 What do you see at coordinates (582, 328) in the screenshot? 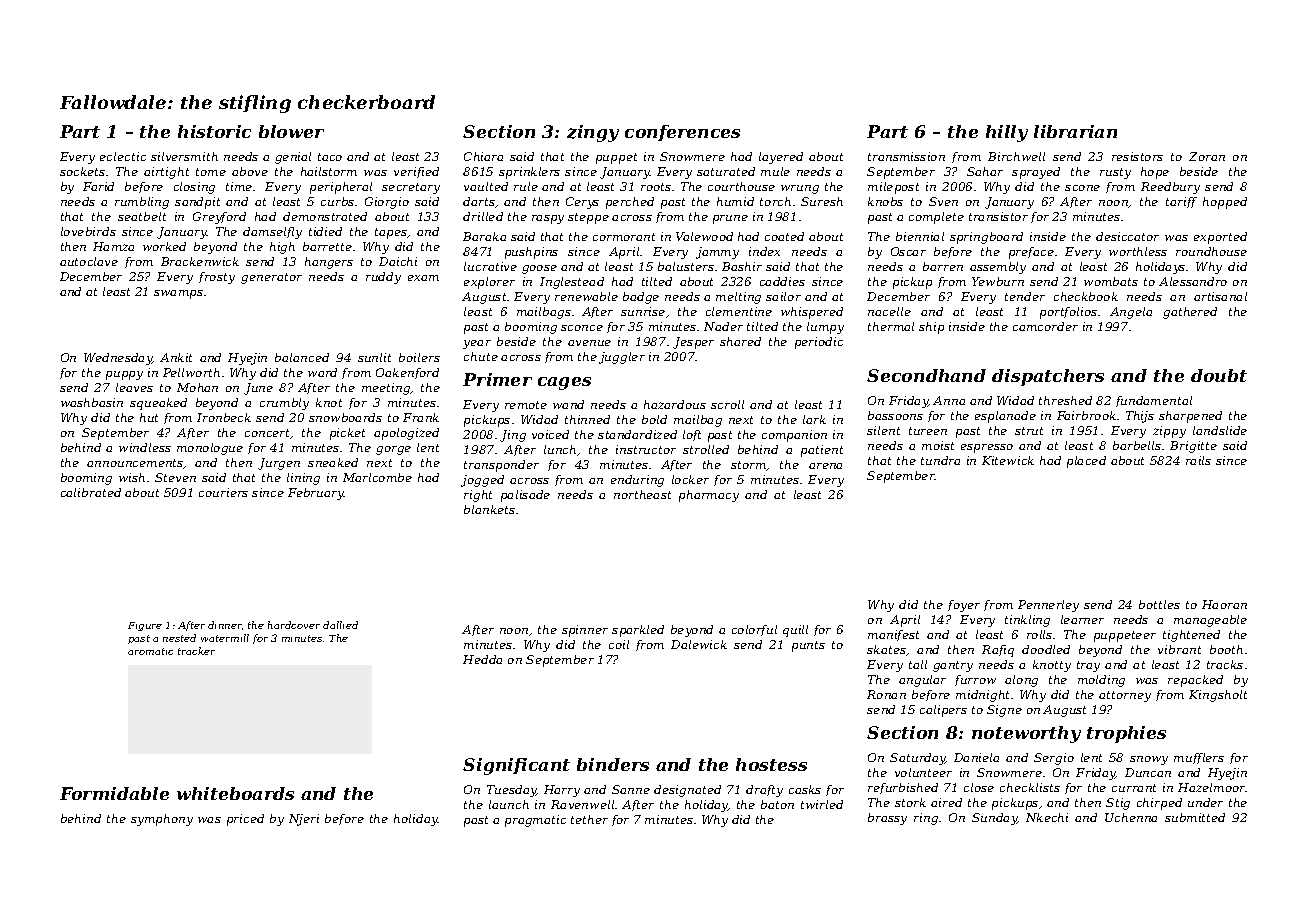
I see `sconce` at bounding box center [582, 328].
